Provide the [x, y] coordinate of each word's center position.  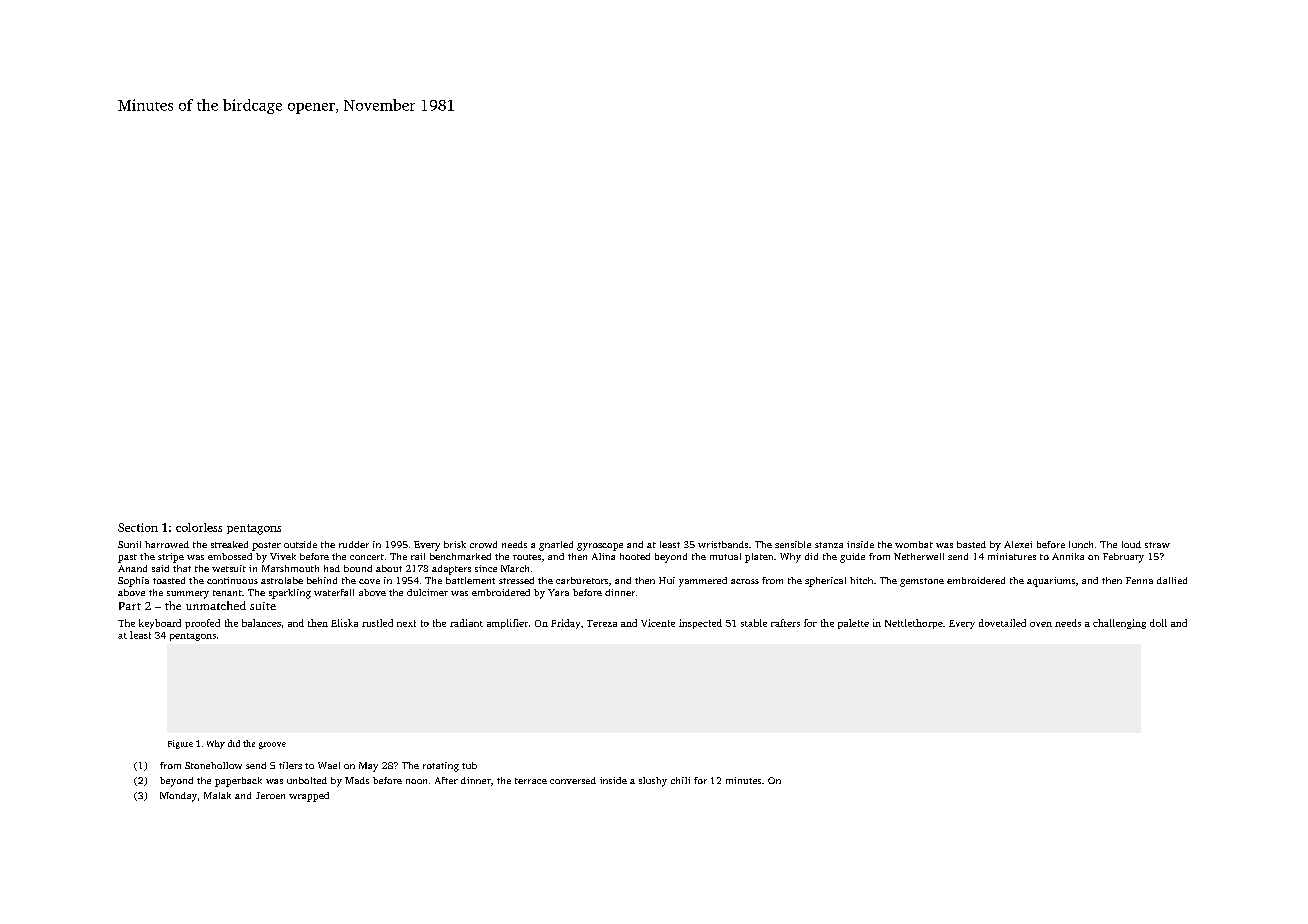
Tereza [602, 623]
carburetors [582, 580]
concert [367, 557]
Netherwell [919, 556]
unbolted [307, 780]
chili [680, 780]
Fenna [1139, 580]
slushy [653, 782]
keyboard [160, 624]
